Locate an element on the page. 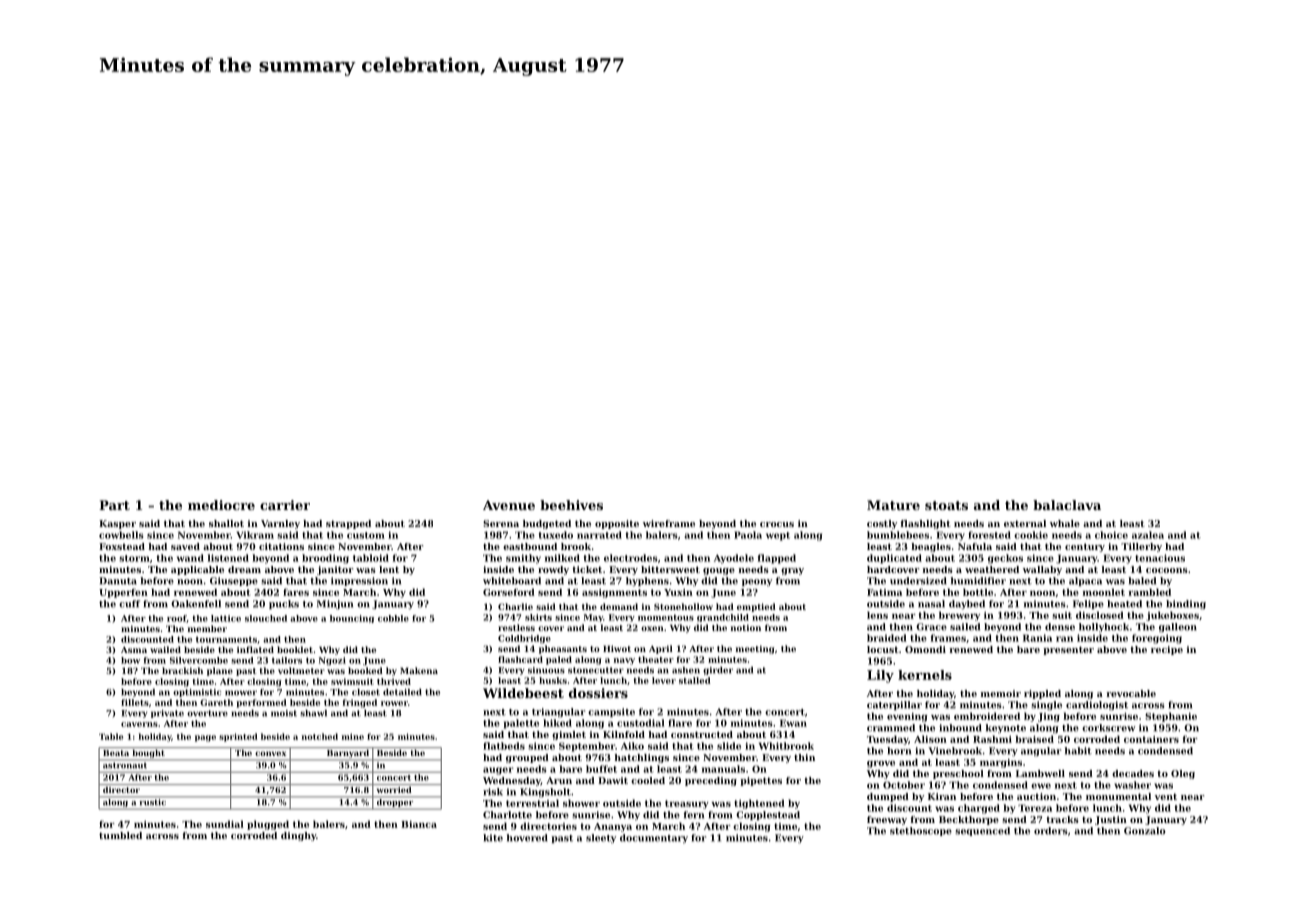 The width and height of the page is (1308, 924). flapped is located at coordinates (777, 559).
